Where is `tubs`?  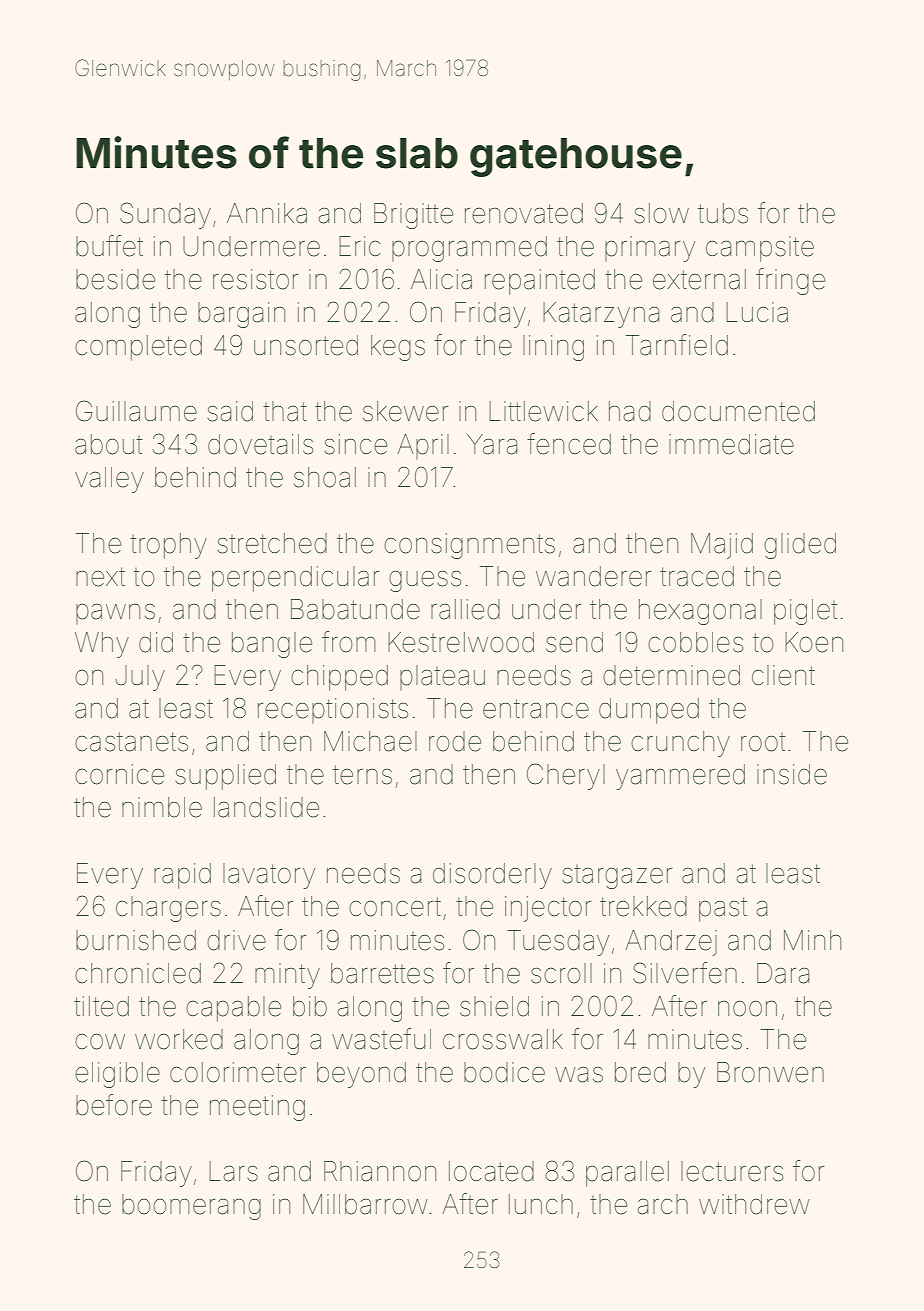
tubs is located at coordinates (723, 213).
